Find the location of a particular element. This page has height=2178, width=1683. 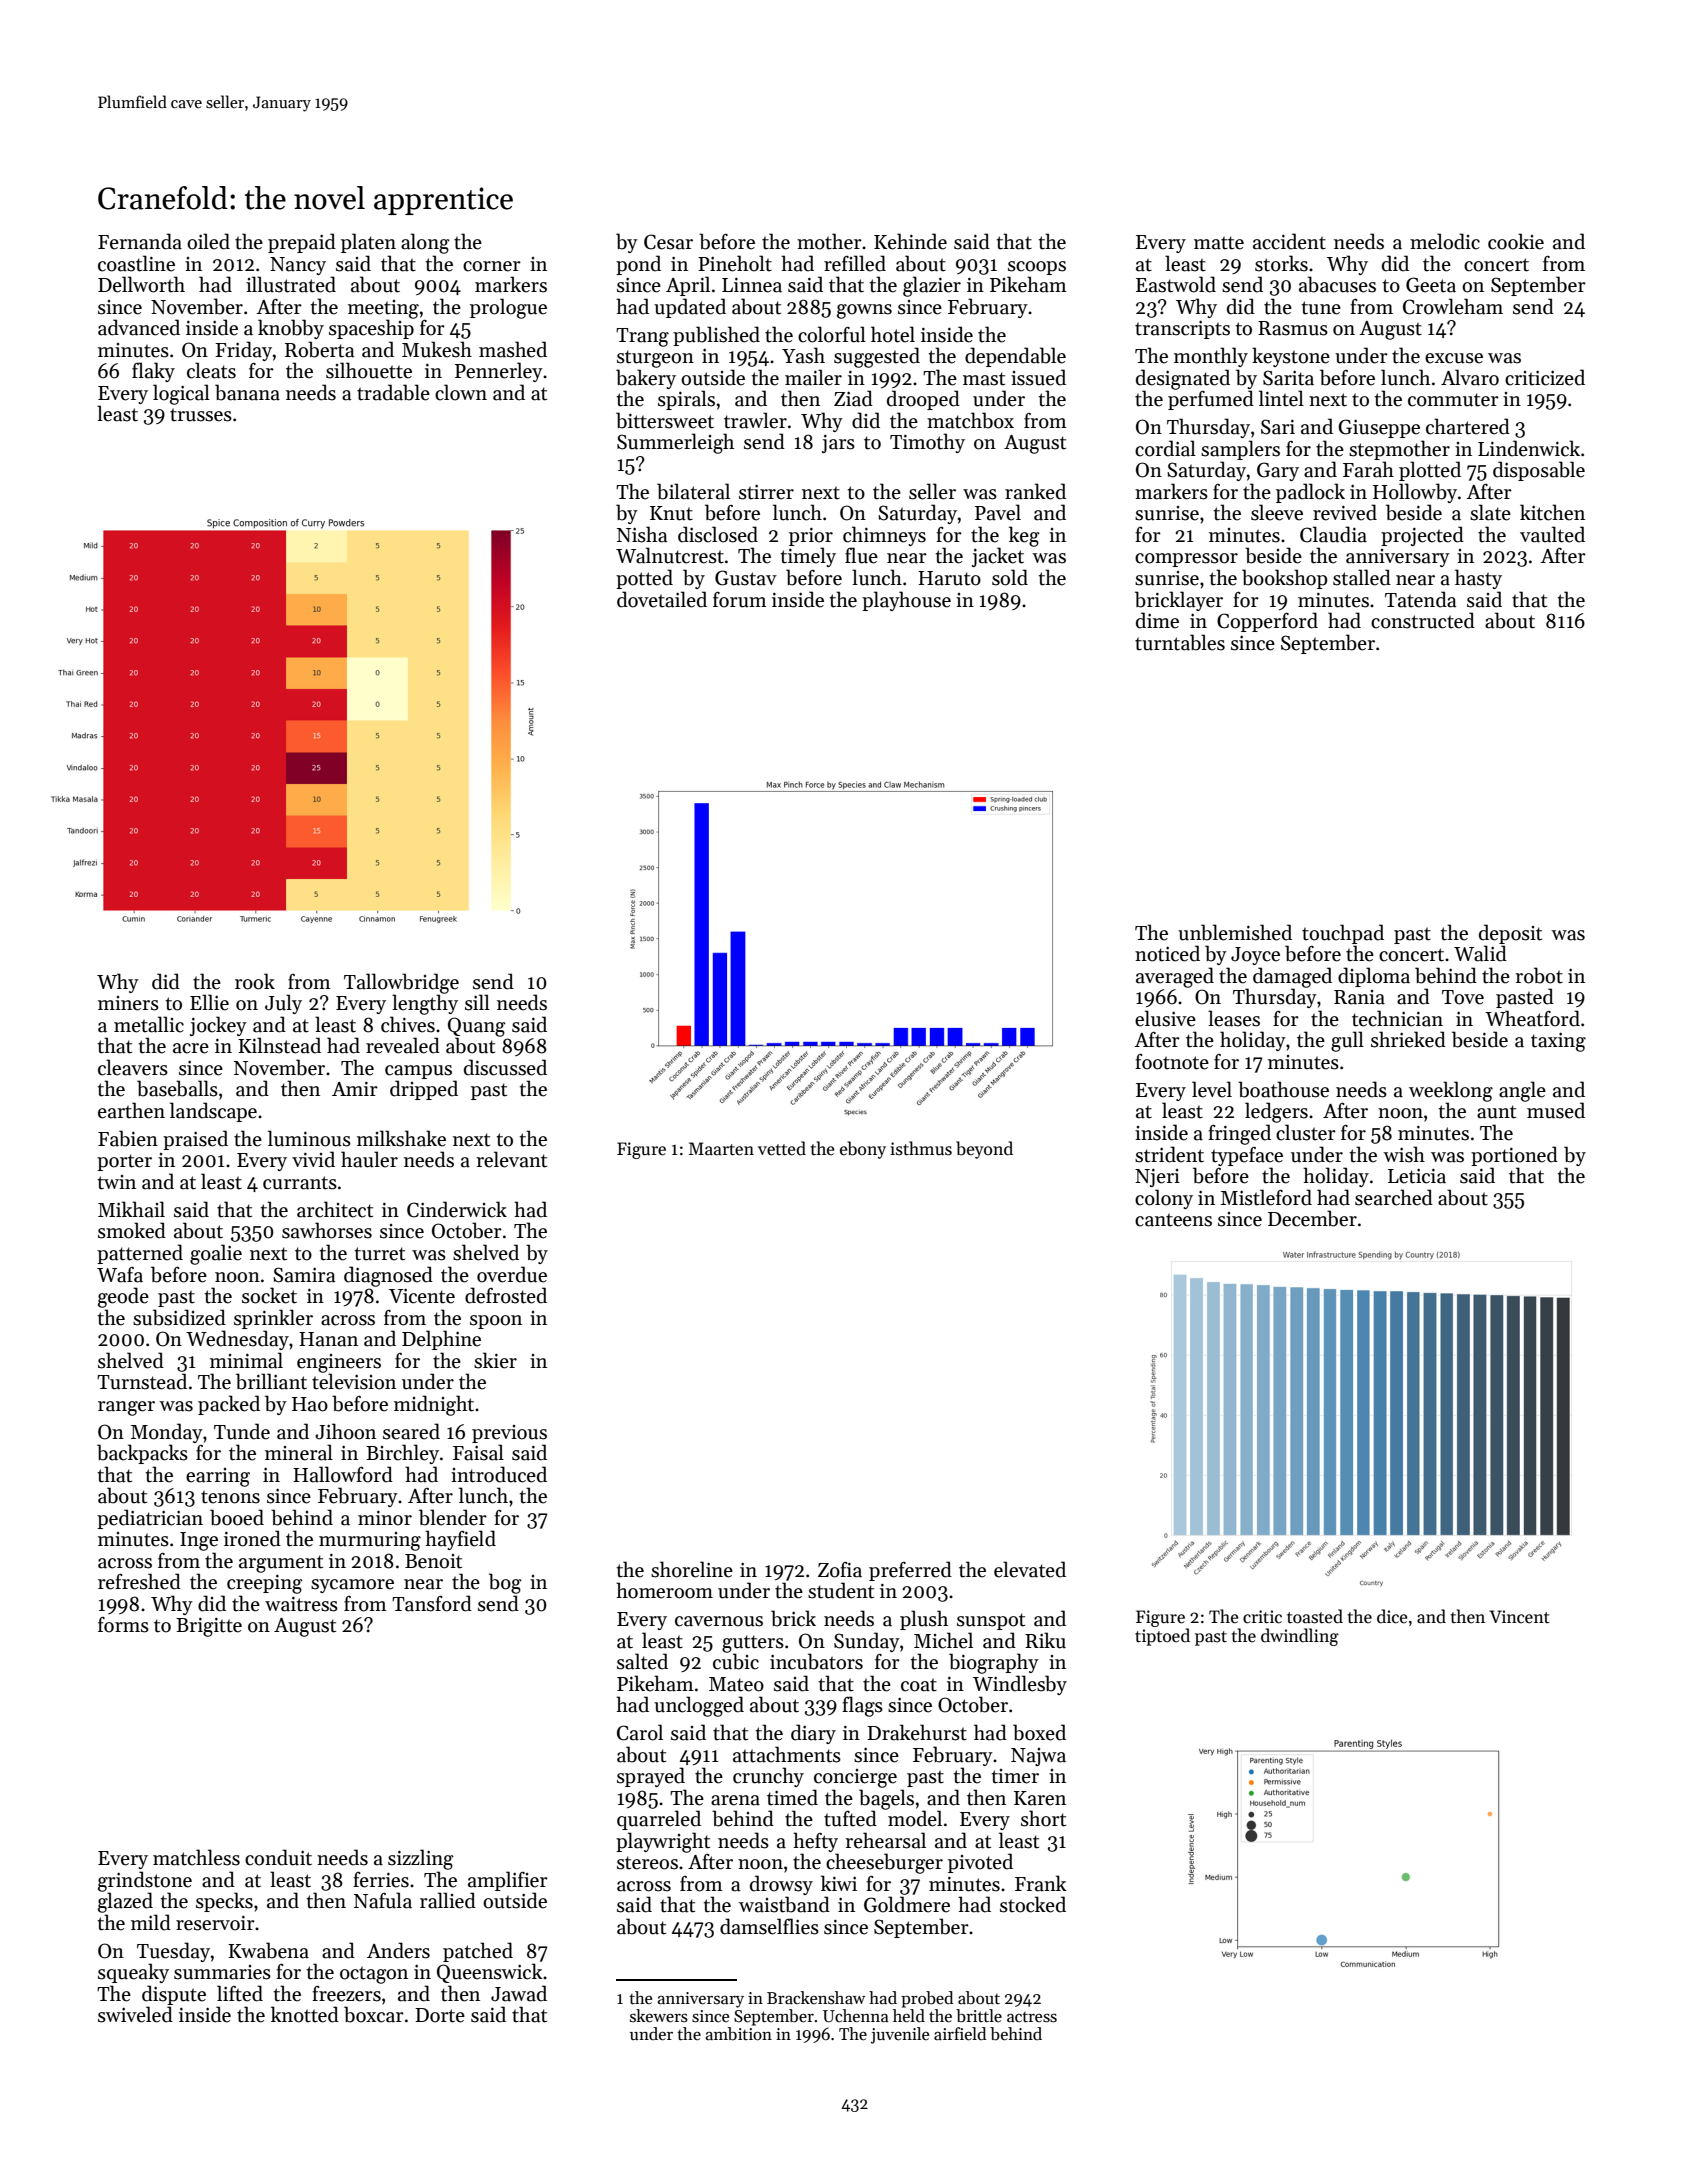

melodic is located at coordinates (1445, 241).
